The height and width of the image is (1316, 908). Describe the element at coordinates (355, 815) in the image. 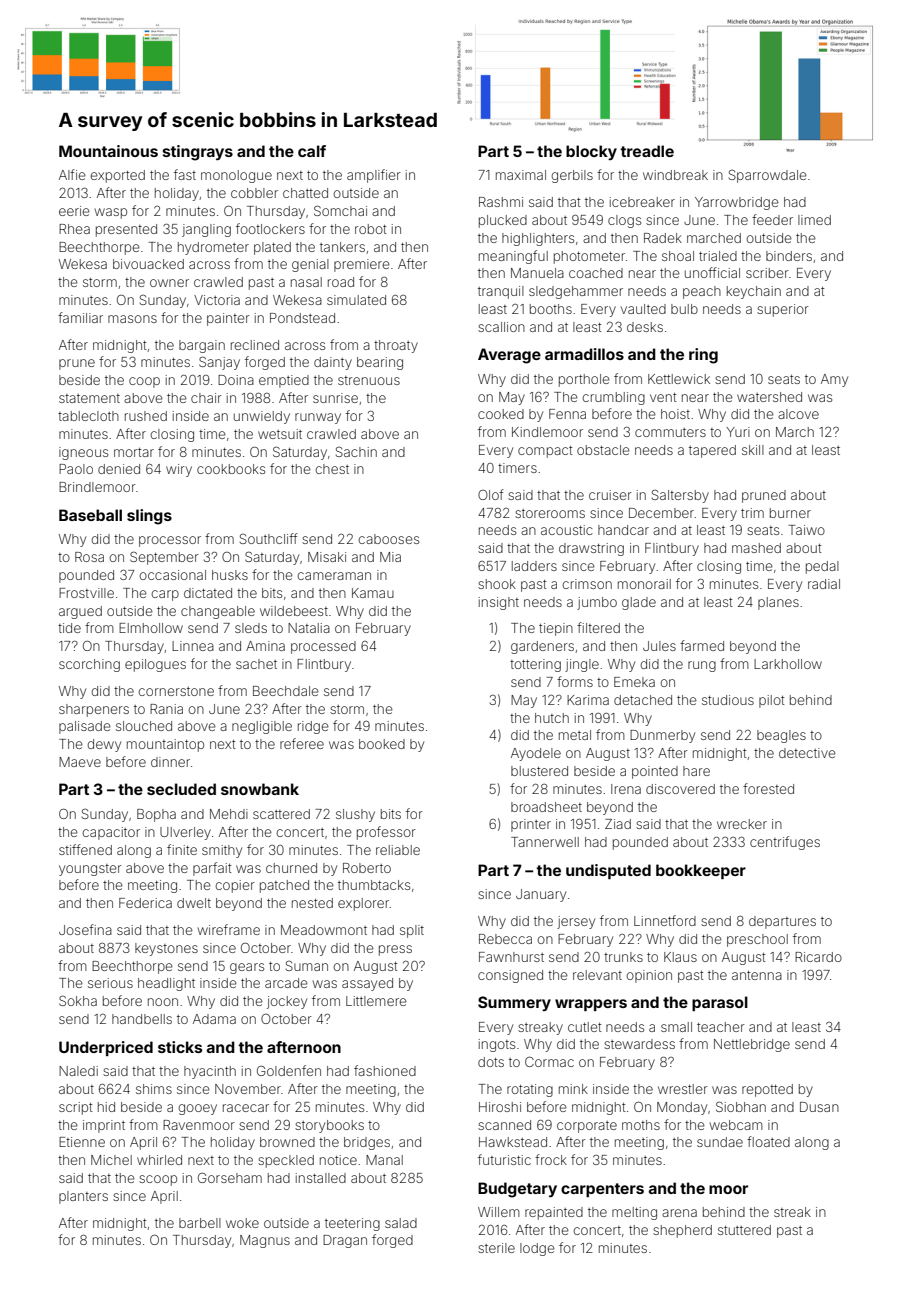

I see `slushy` at that location.
